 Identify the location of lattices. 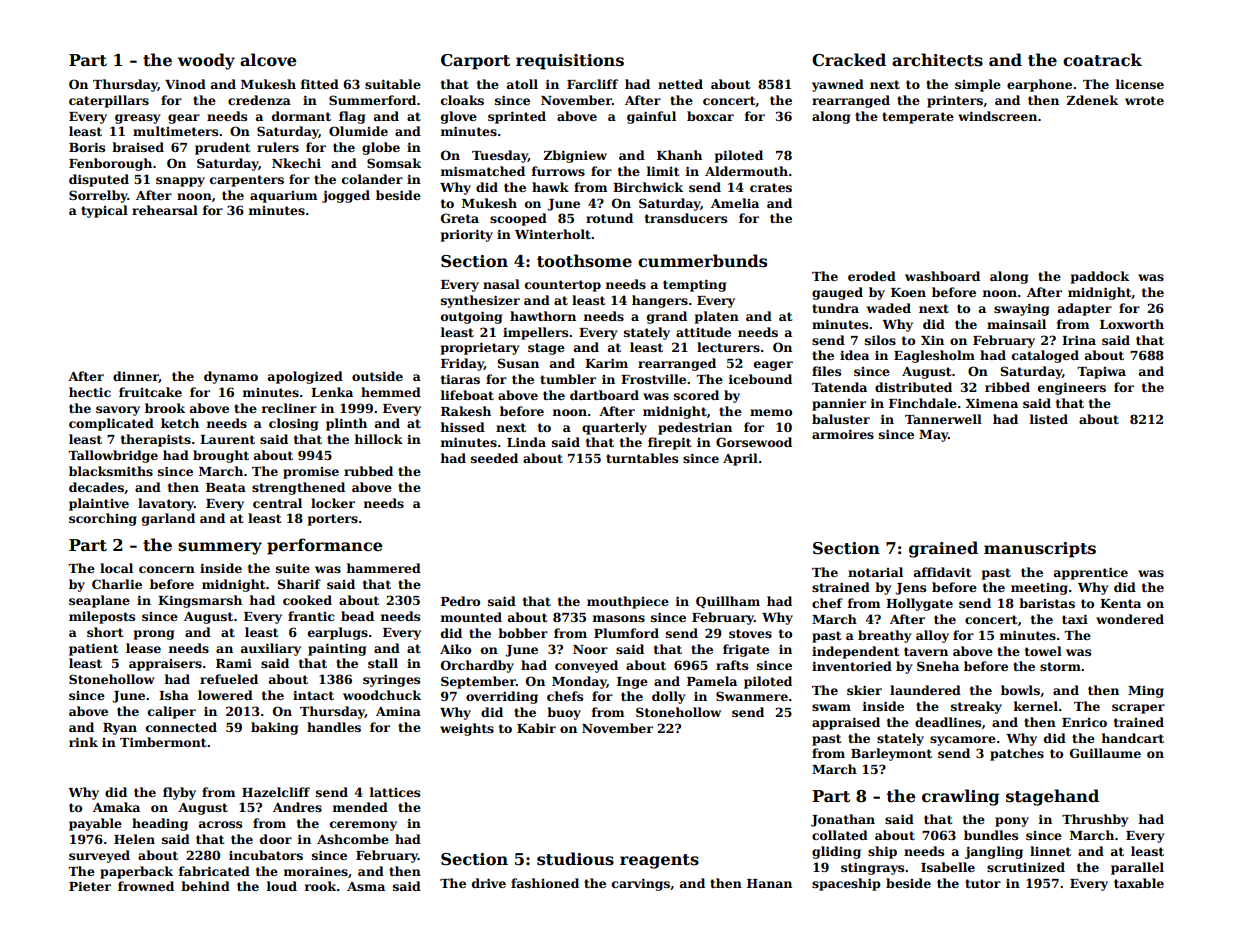
(395, 792).
